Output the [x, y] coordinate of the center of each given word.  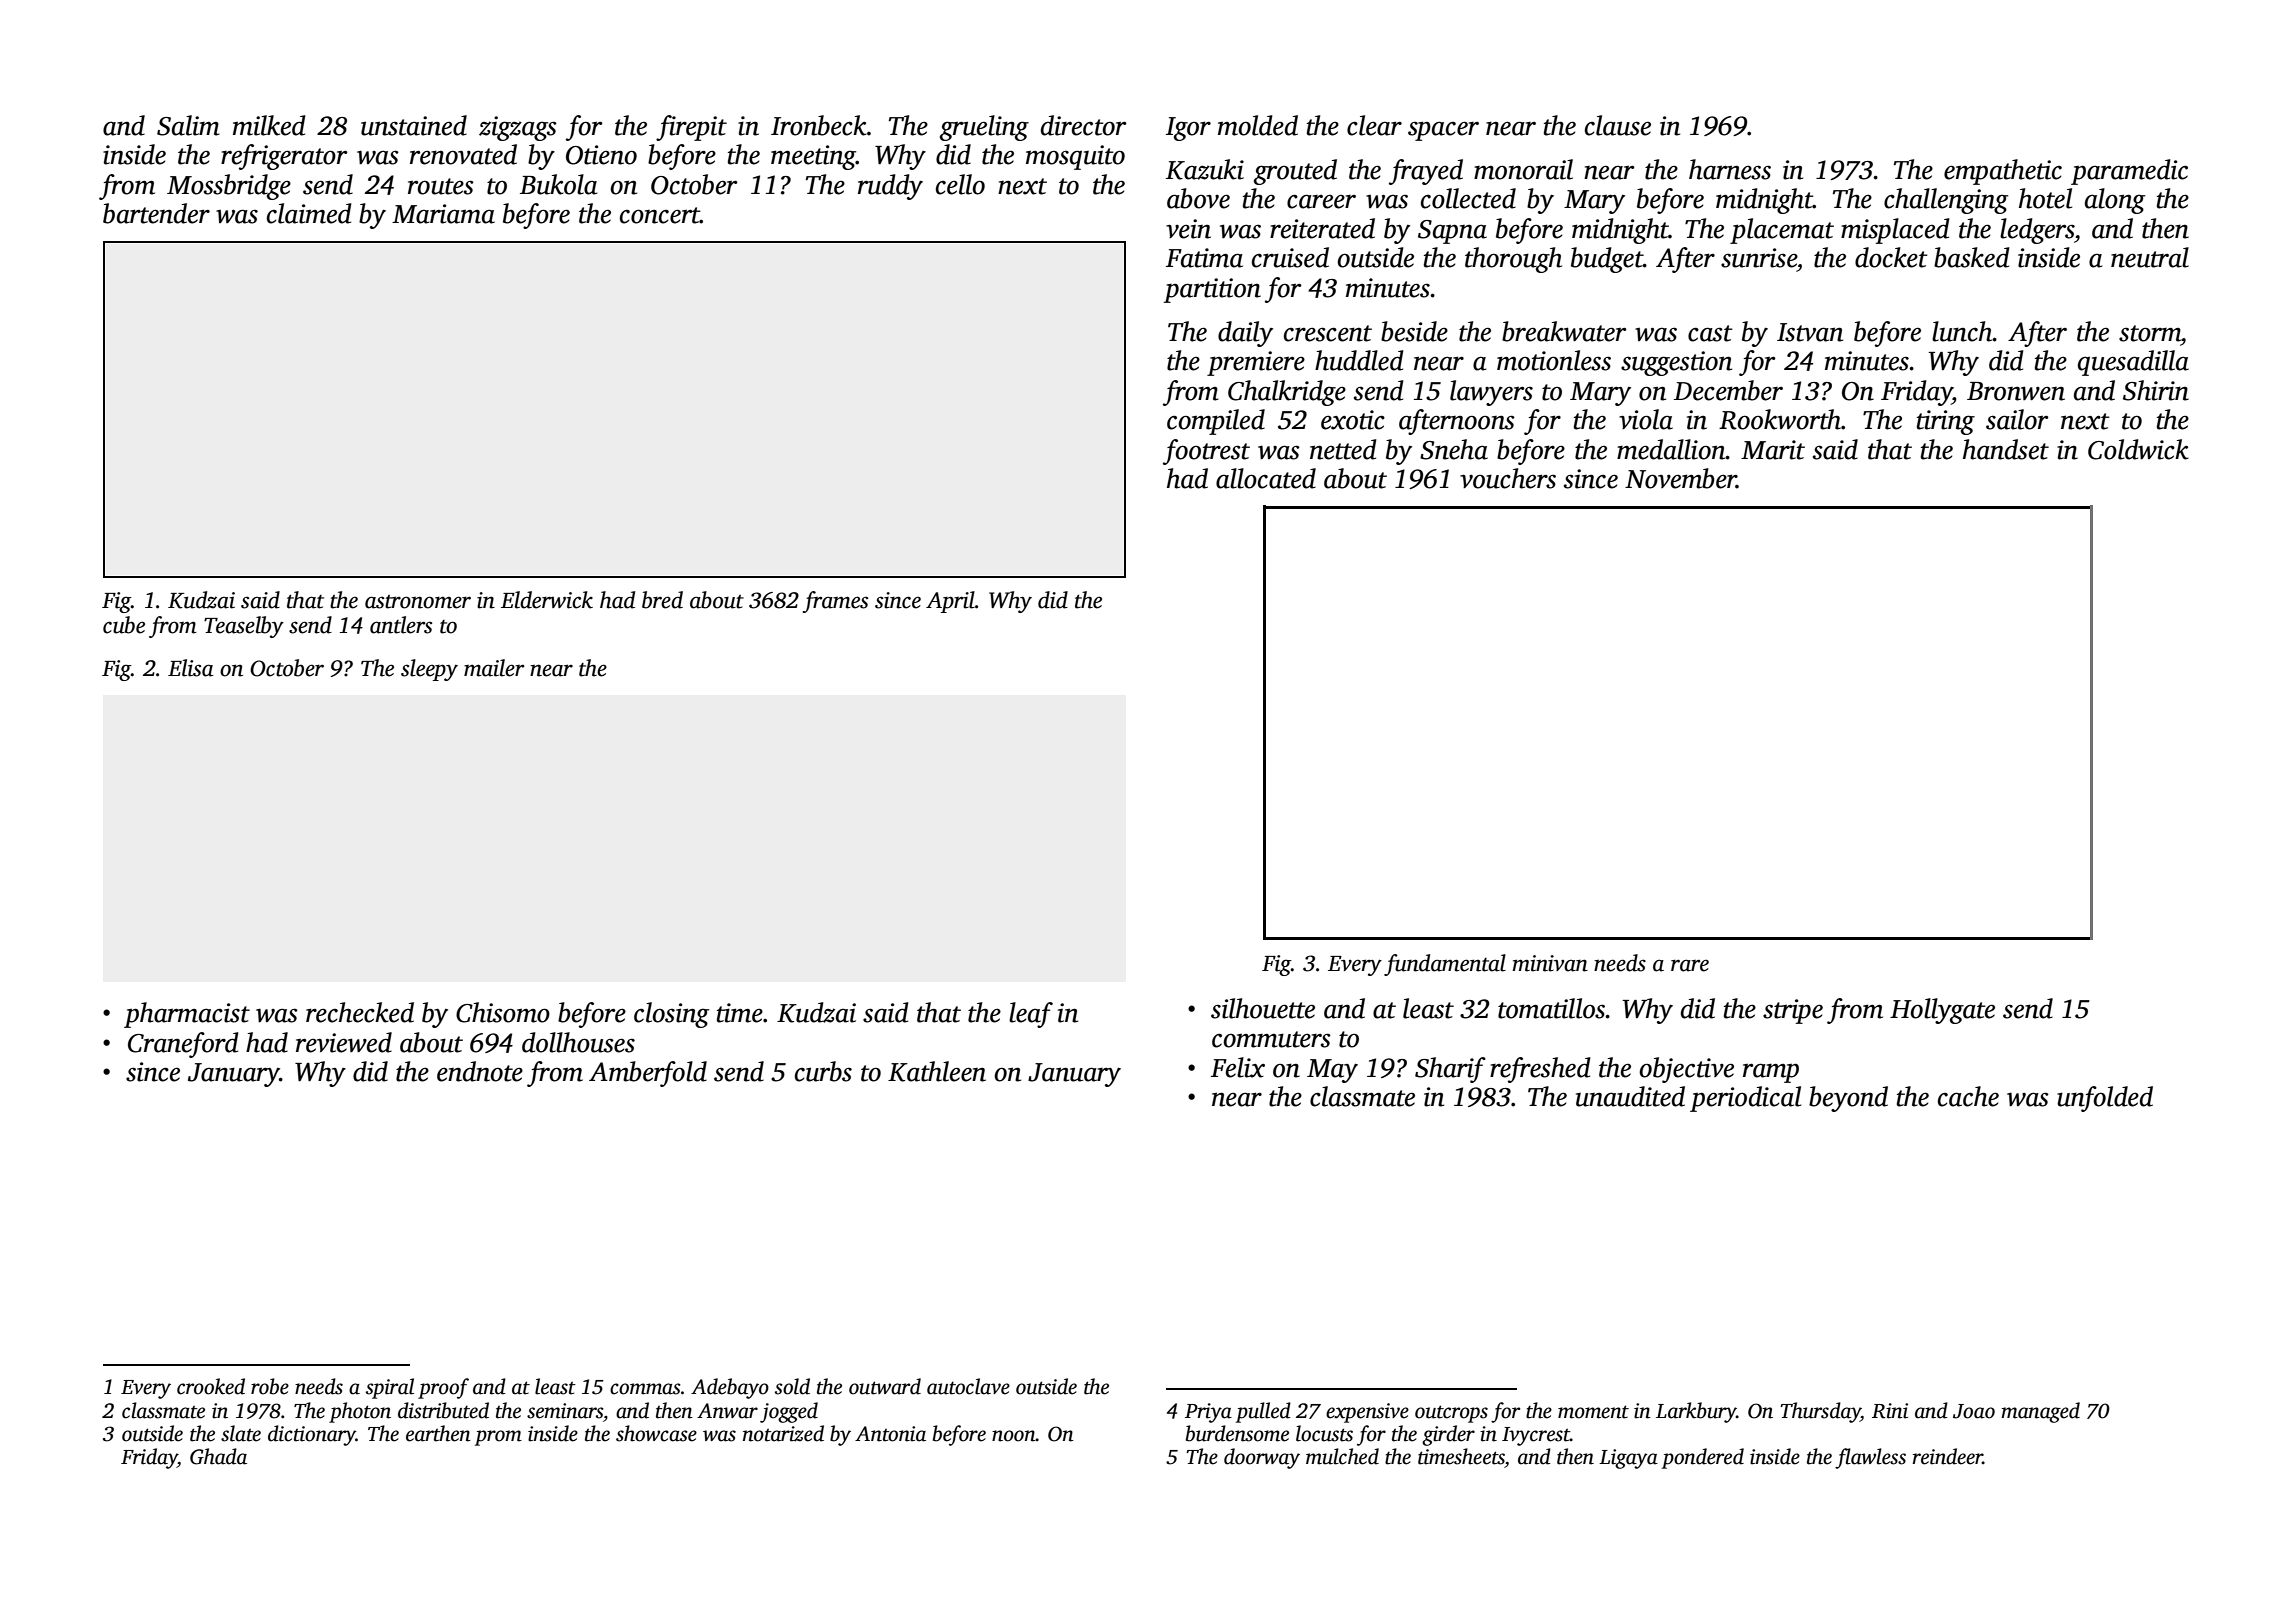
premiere [1256, 363]
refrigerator [284, 157]
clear [1374, 125]
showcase [656, 1433]
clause [1618, 125]
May [1332, 1071]
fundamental [1445, 965]
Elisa [191, 668]
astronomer [418, 602]
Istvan [1810, 332]
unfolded [2105, 1099]
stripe [1793, 1011]
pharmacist [187, 1015]
